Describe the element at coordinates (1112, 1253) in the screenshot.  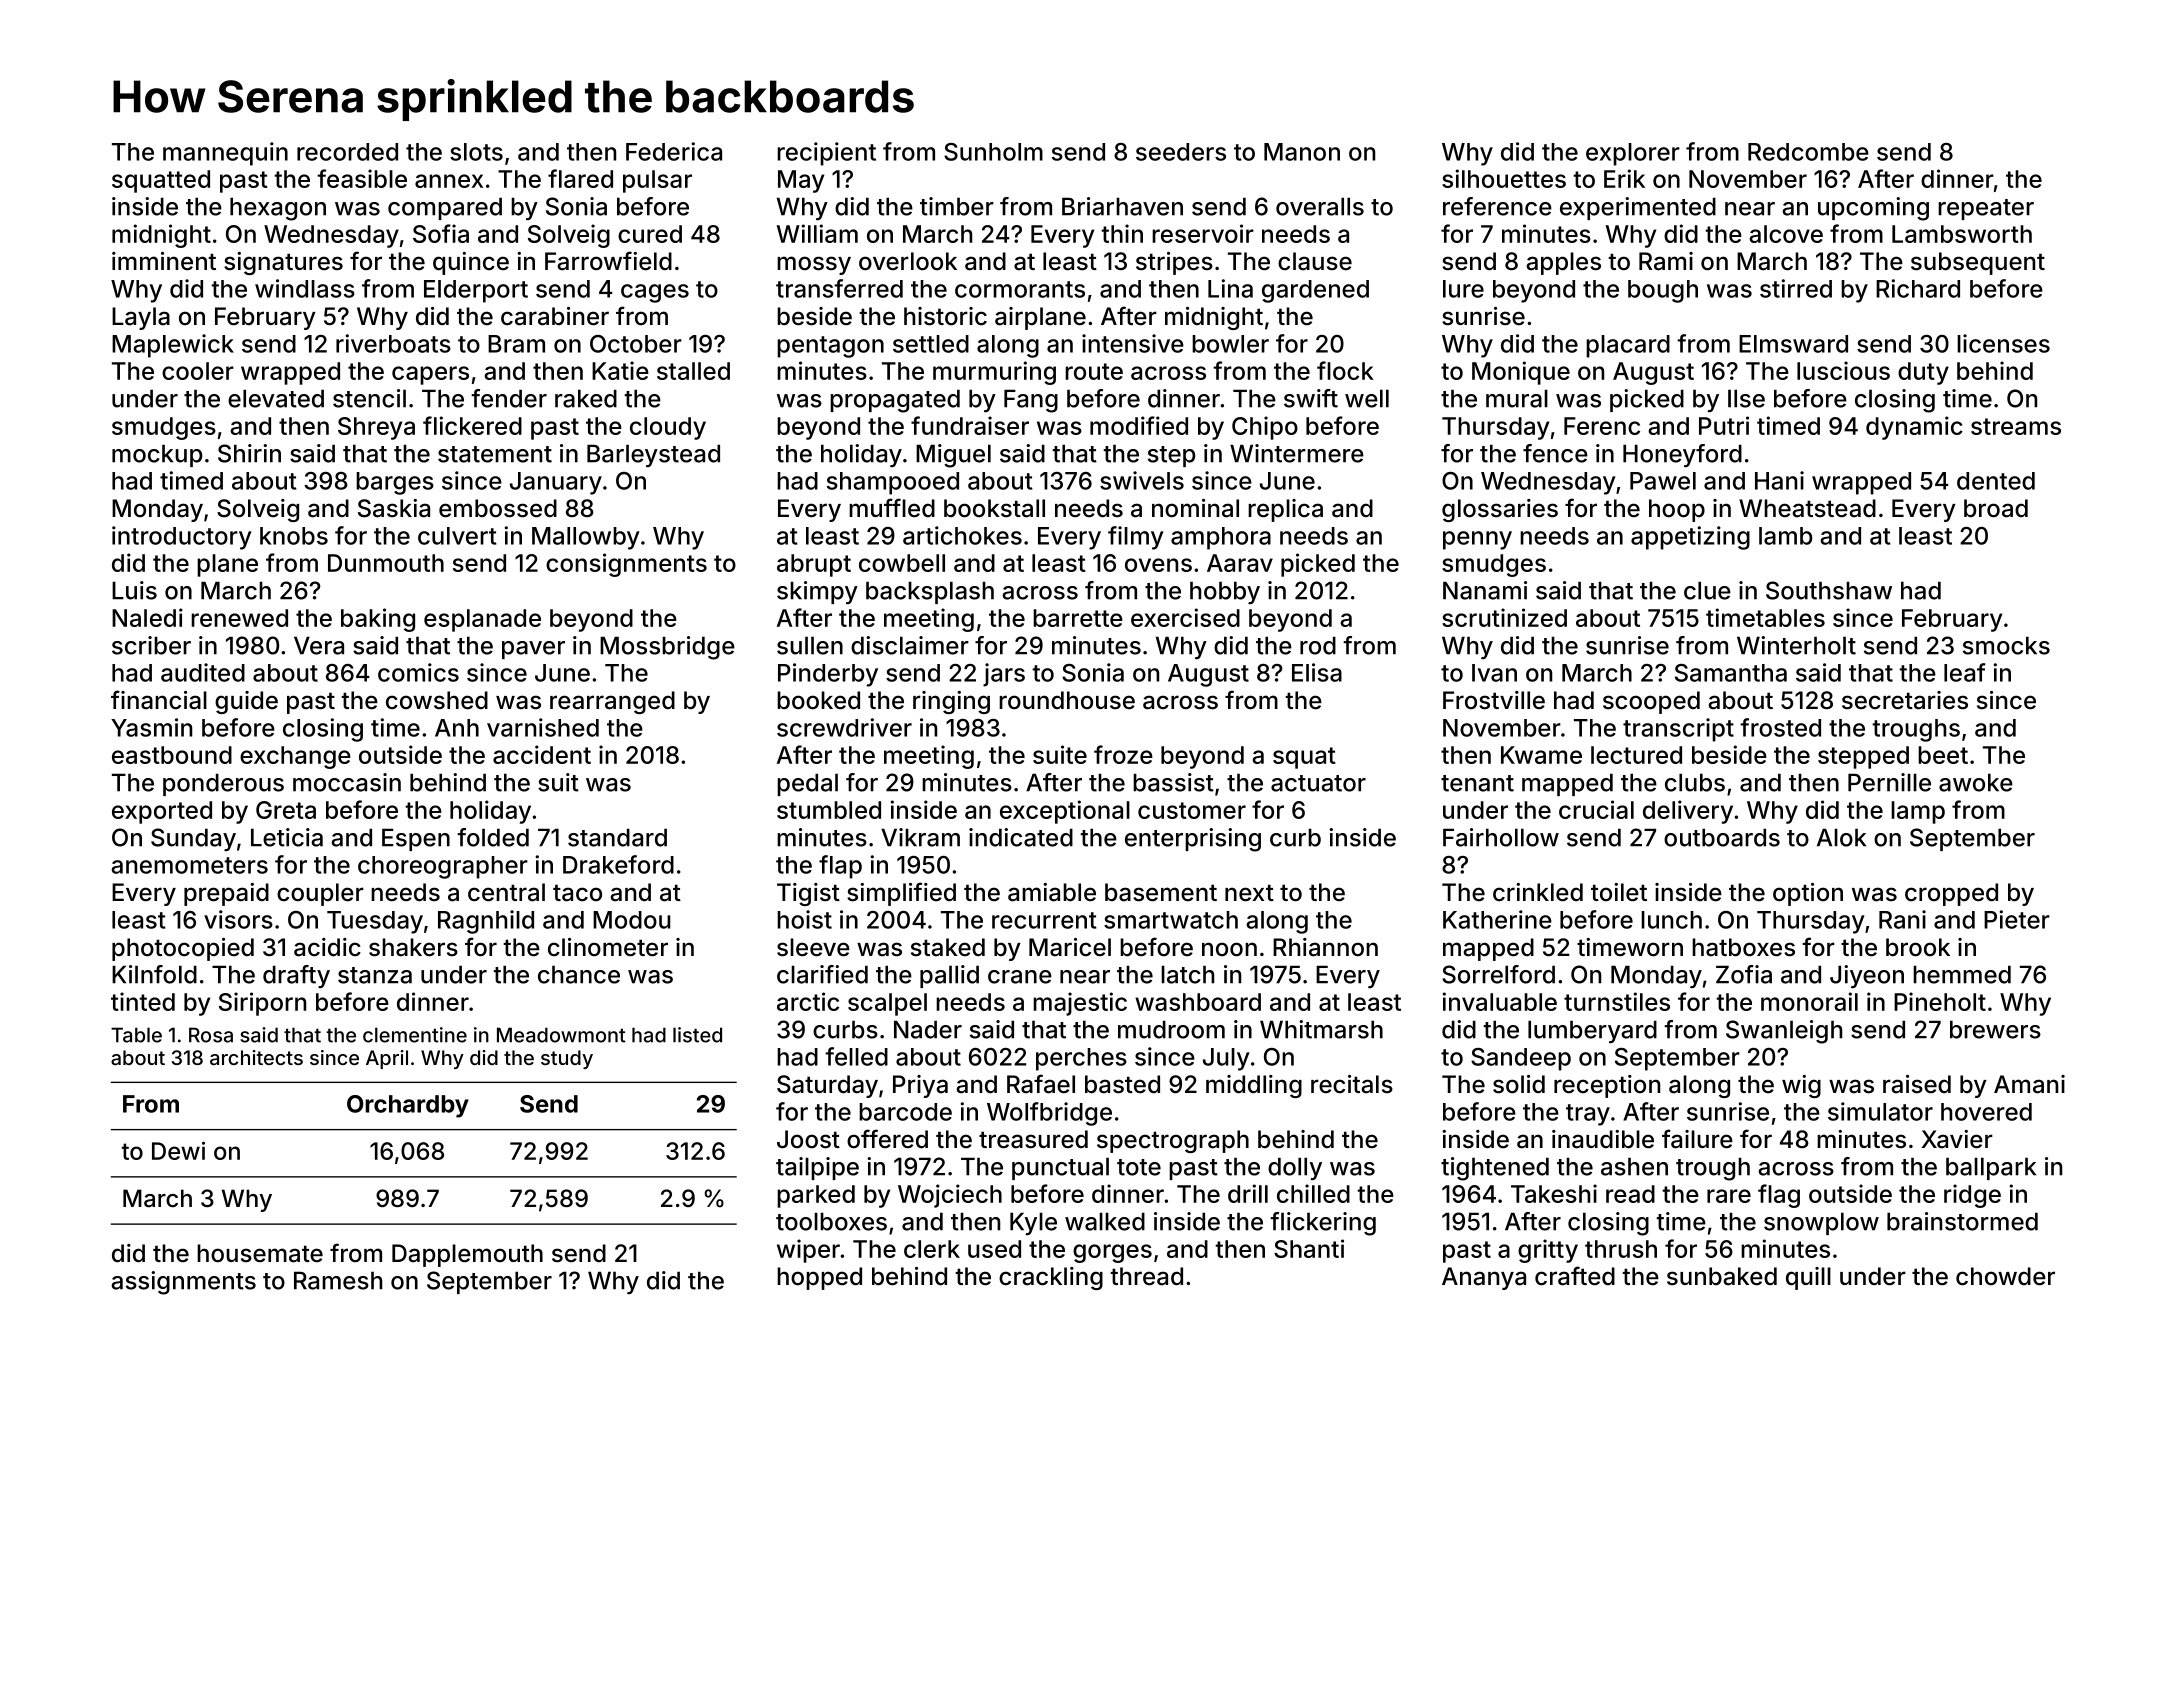
I see `gorges` at that location.
